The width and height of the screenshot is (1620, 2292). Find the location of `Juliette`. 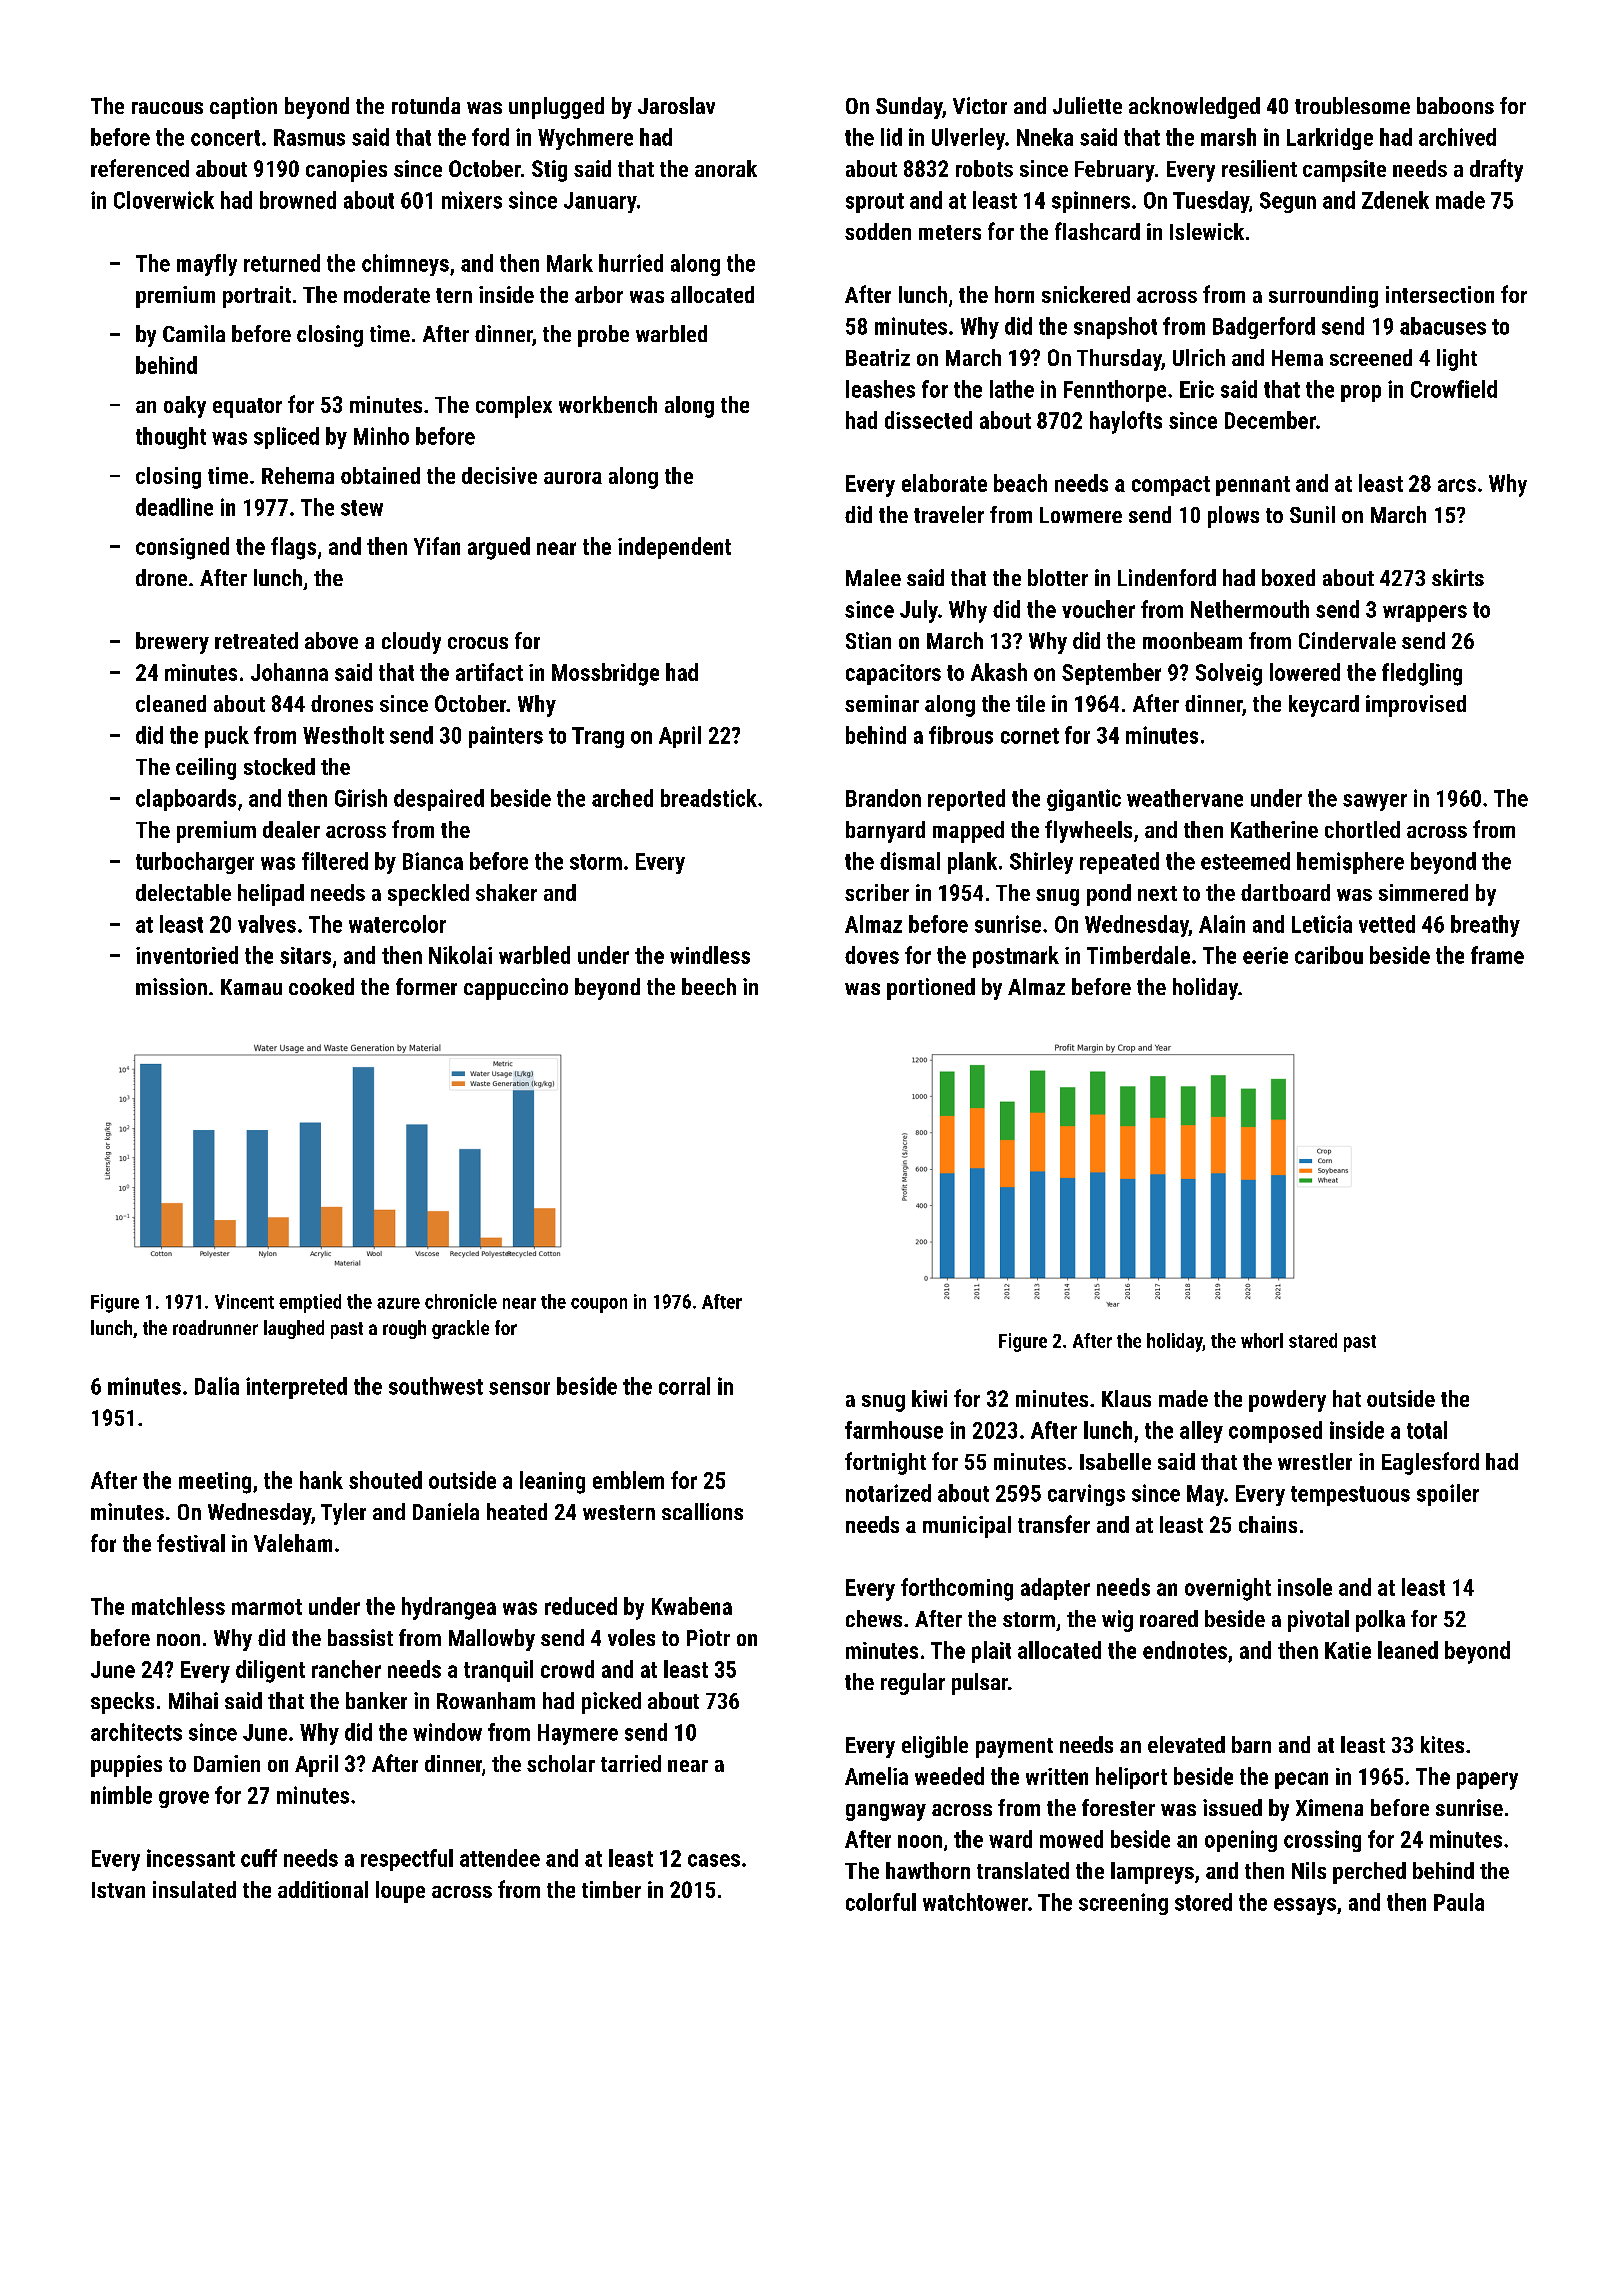

Juliette is located at coordinates (1087, 105).
